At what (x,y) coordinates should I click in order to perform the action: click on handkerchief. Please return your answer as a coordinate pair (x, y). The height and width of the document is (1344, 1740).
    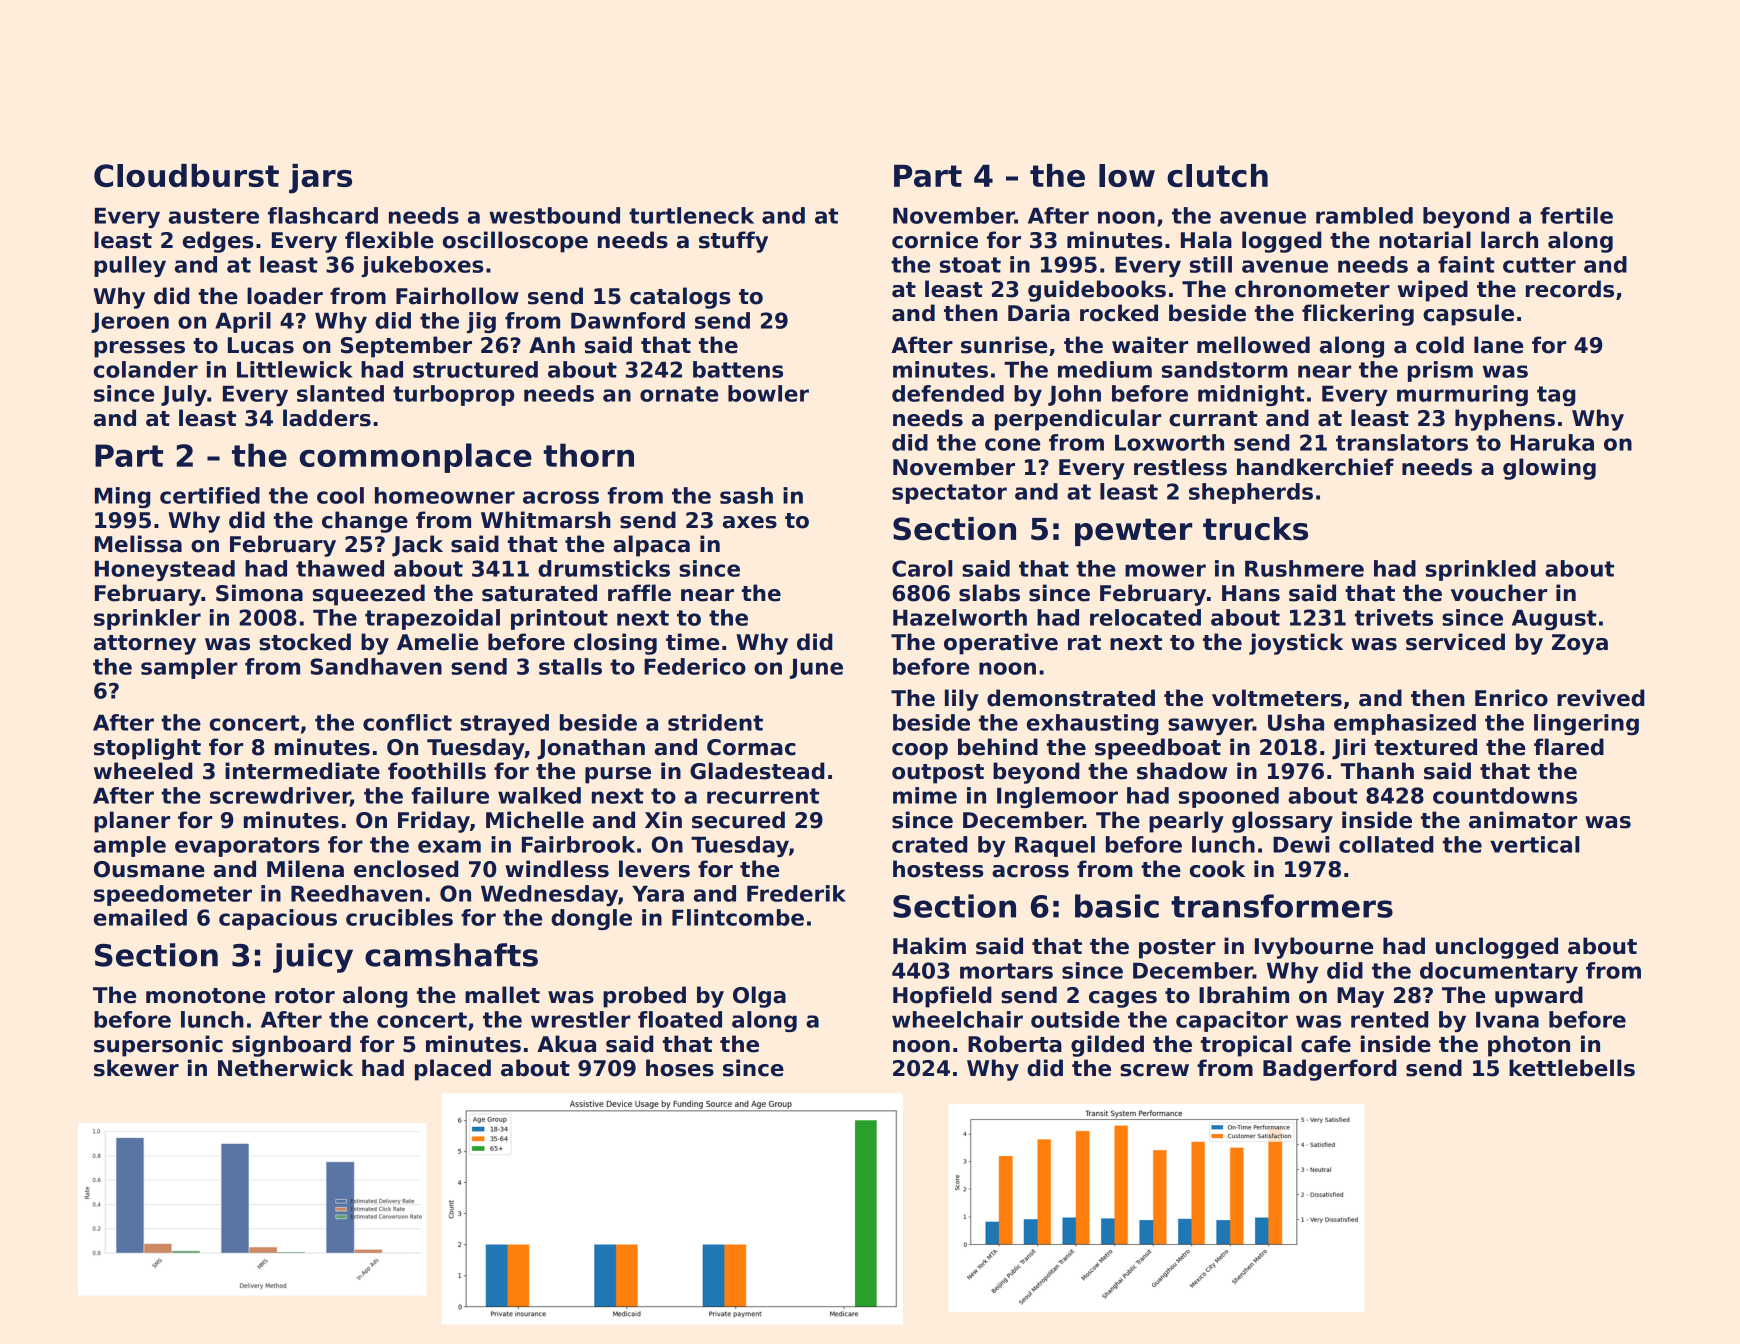
    Looking at the image, I should click on (1315, 467).
